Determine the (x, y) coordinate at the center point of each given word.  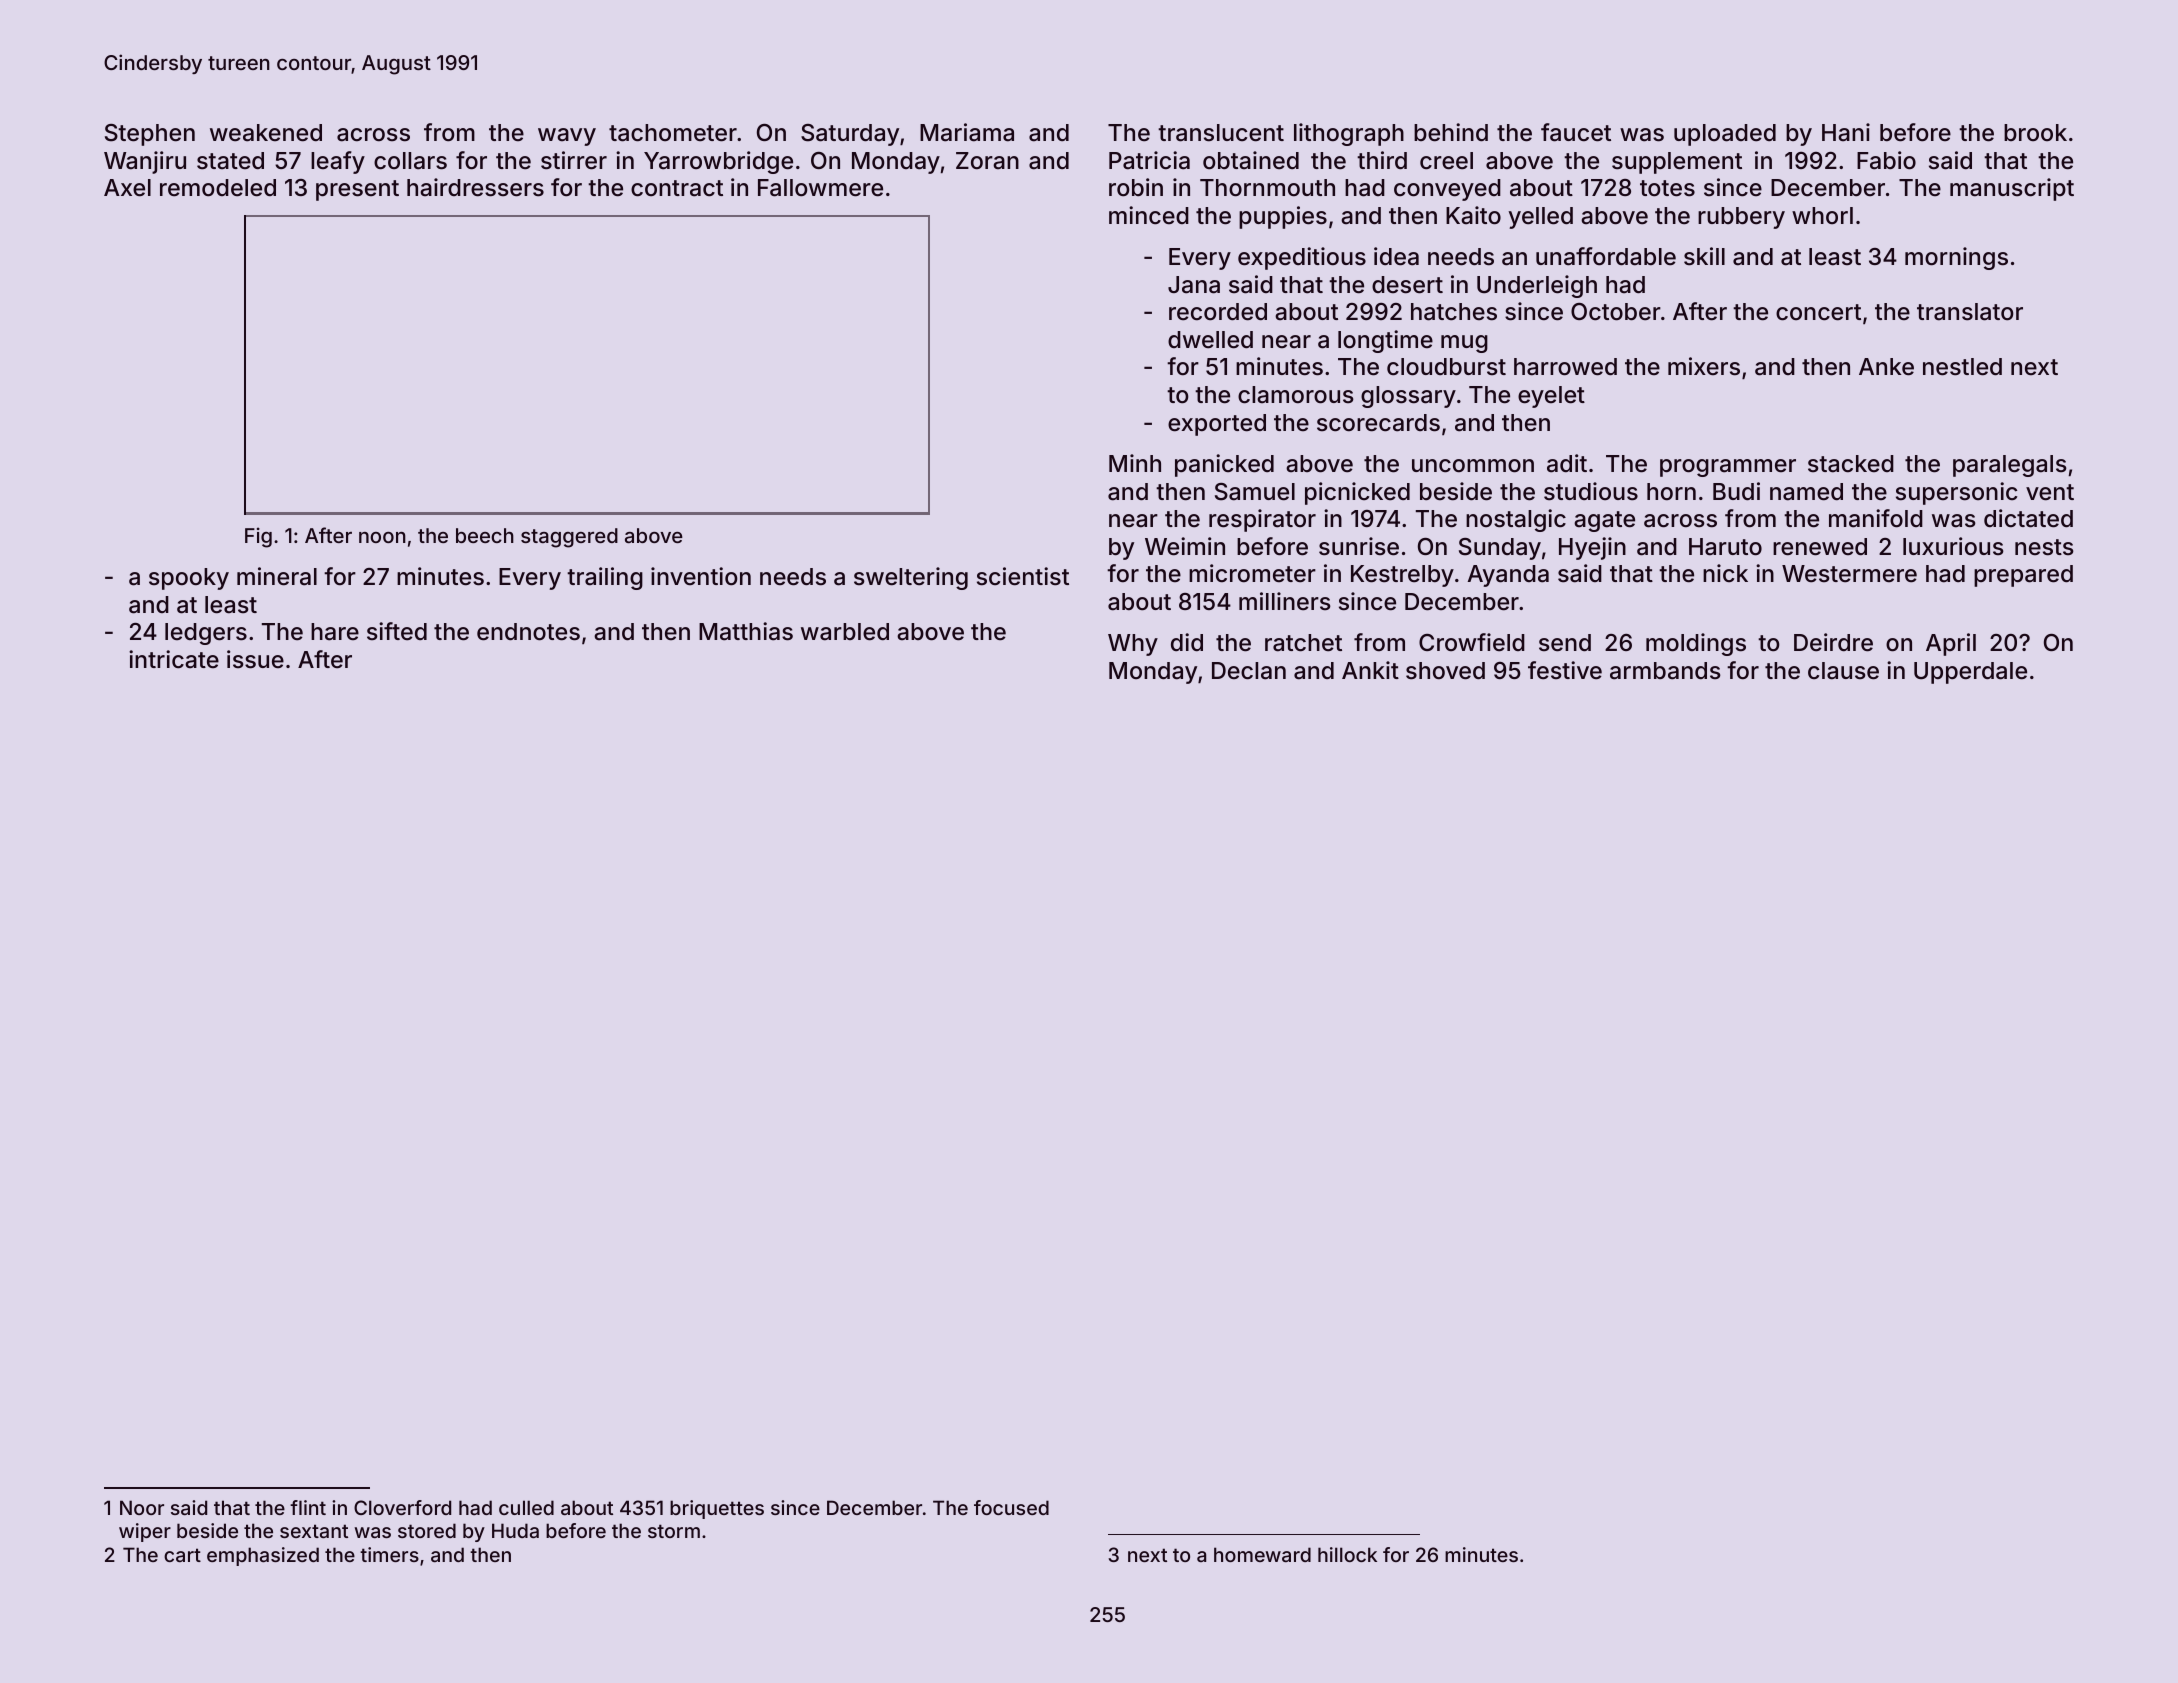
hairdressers (475, 187)
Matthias (746, 631)
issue (255, 659)
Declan (1249, 671)
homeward (1262, 1554)
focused (1011, 1507)
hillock (1347, 1554)
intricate (174, 659)
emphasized (263, 1556)
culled (526, 1507)
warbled (845, 632)
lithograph (1349, 134)
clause (1843, 671)
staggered (569, 538)
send (1565, 643)
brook (2035, 132)
